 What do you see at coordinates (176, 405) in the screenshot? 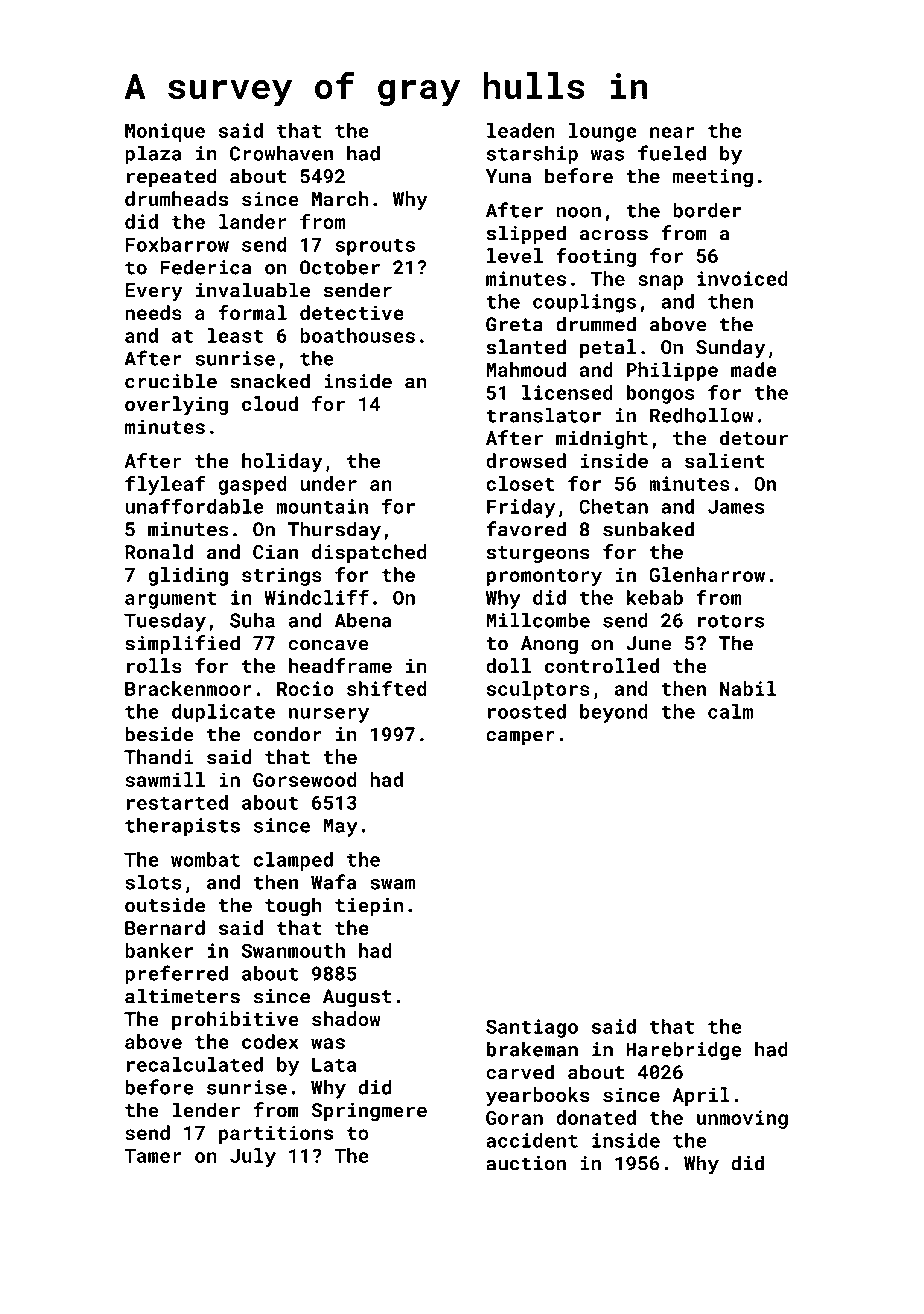
I see `overlying` at bounding box center [176, 405].
